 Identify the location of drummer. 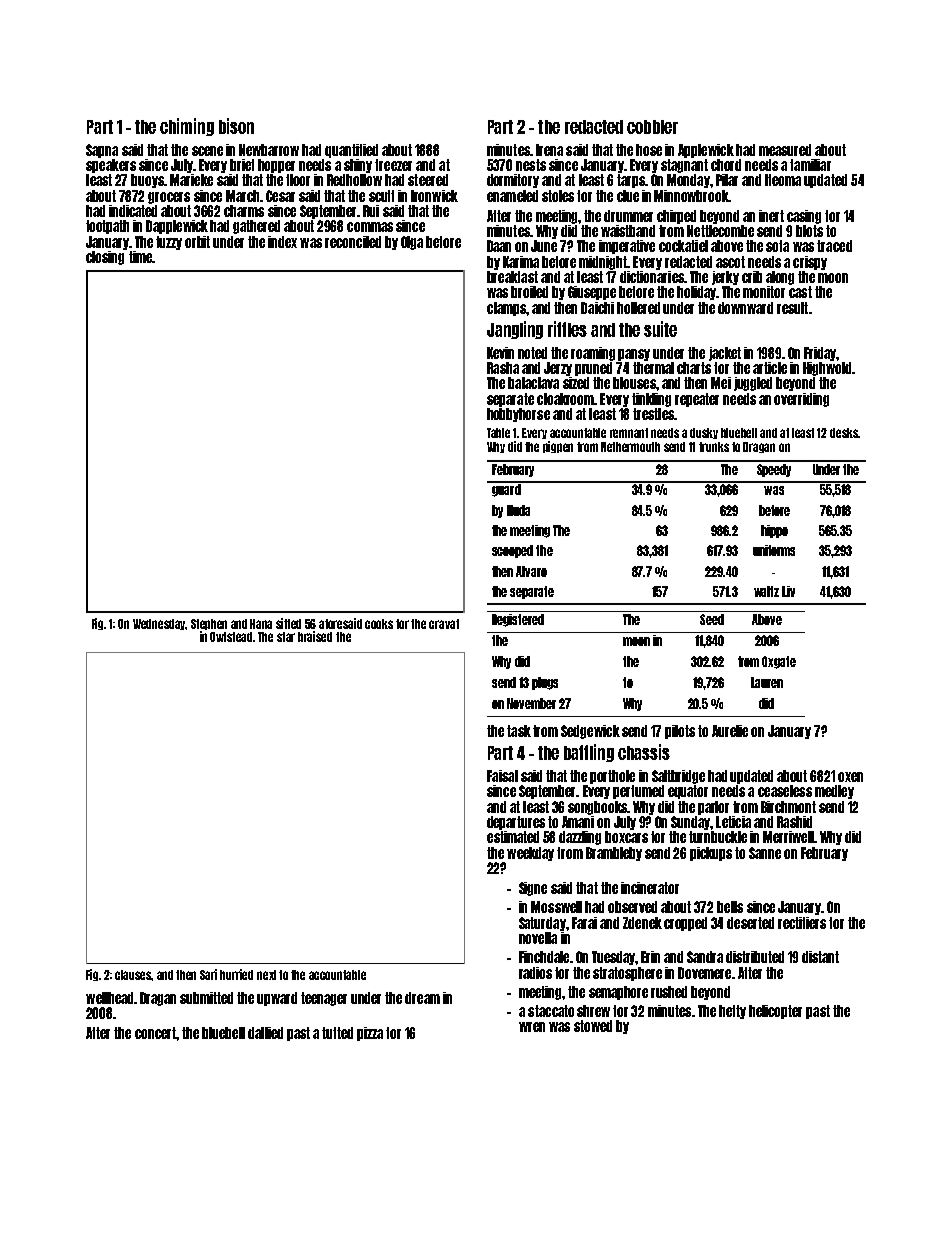
(628, 216).
